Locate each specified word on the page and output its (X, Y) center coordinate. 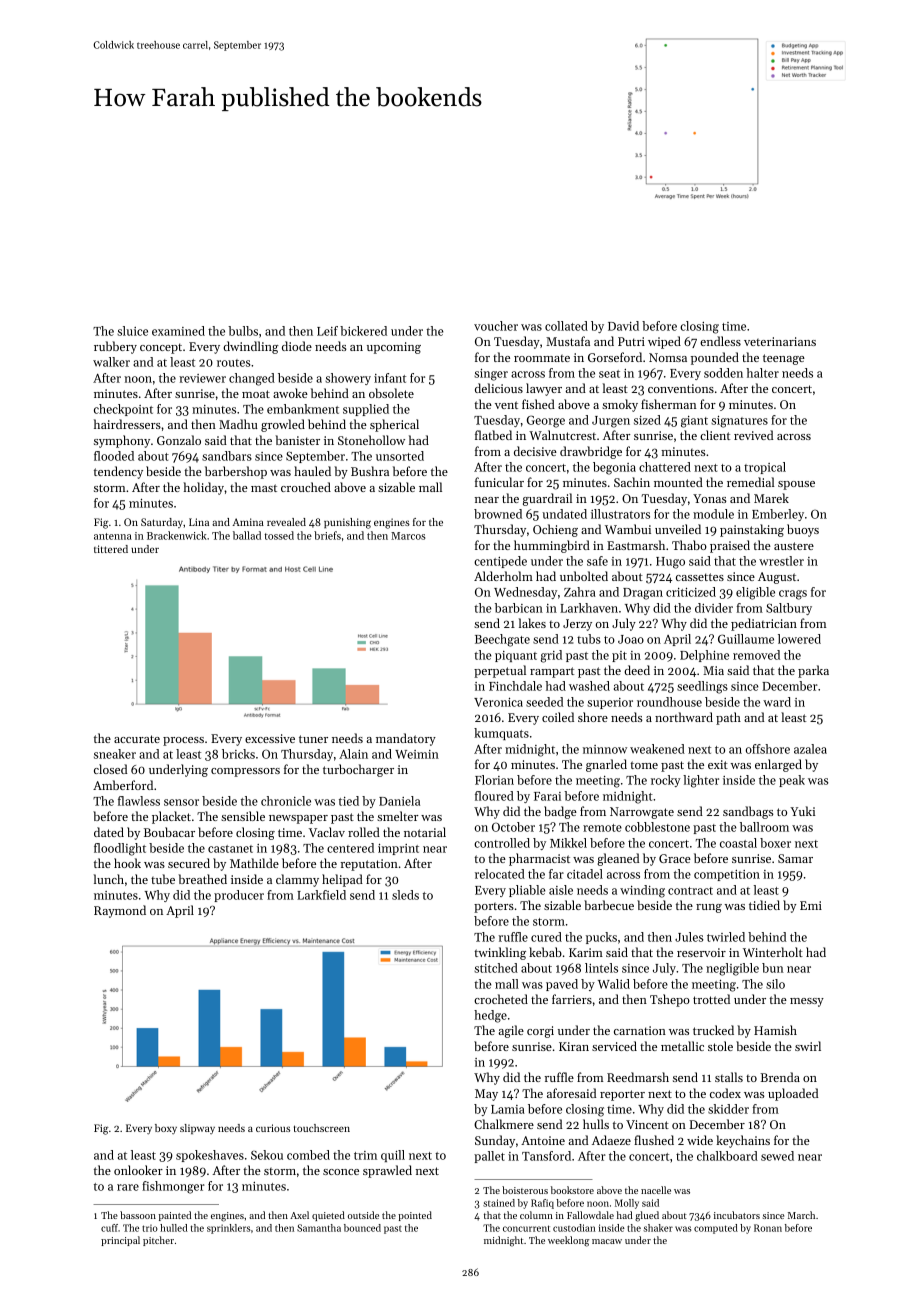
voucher (496, 326)
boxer (775, 843)
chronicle (286, 801)
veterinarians (780, 341)
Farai (547, 796)
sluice (132, 331)
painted (175, 1216)
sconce (341, 1172)
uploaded (793, 1094)
